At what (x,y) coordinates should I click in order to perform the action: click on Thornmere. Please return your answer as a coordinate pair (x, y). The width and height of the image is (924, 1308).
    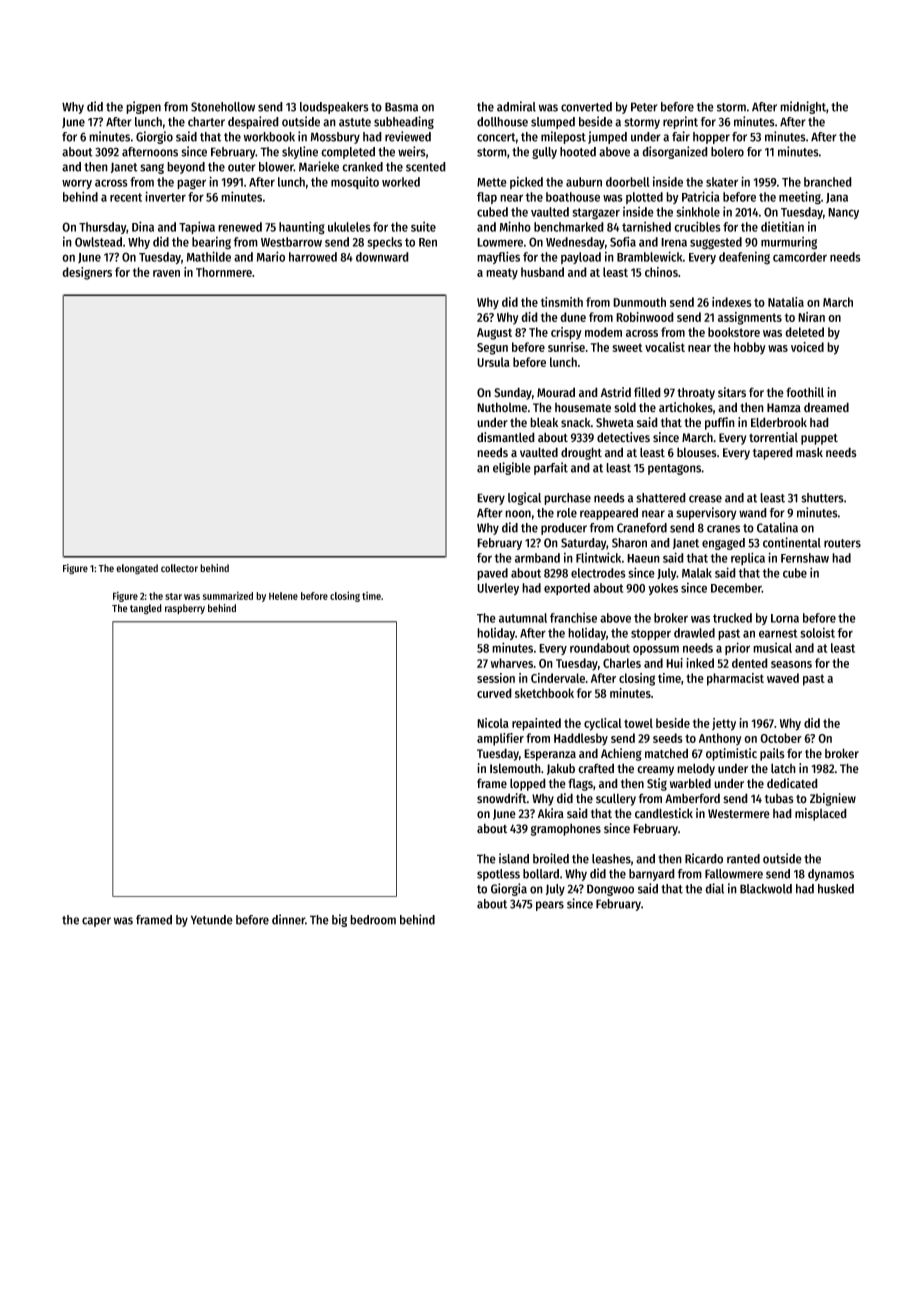
    Looking at the image, I should click on (224, 272).
